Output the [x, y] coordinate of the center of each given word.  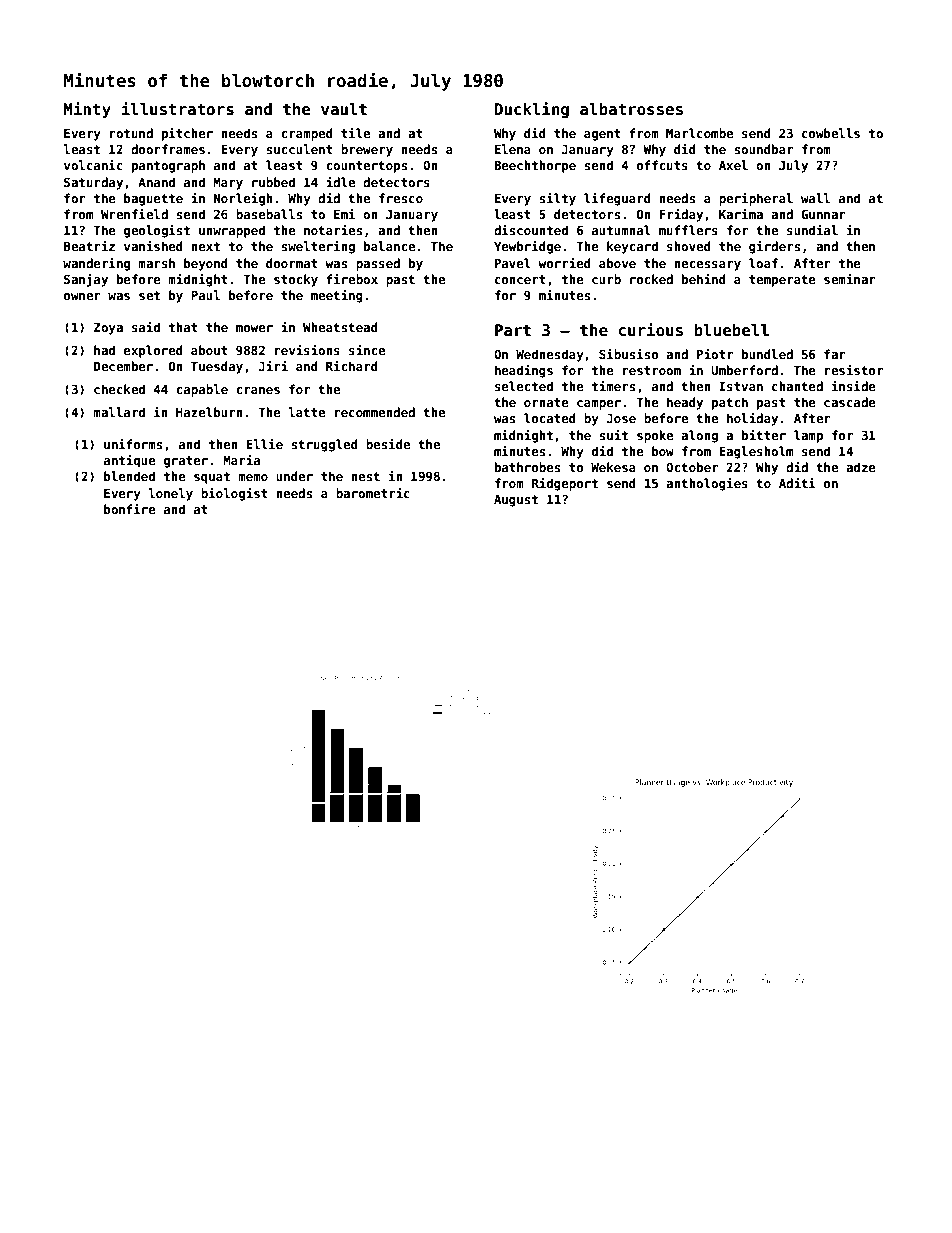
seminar [850, 279]
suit [613, 435]
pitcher [187, 134]
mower [254, 328]
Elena [513, 149]
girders [774, 247]
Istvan [741, 386]
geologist [157, 231]
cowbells [831, 133]
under [294, 476]
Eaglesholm [756, 452]
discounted [531, 230]
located [550, 418]
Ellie [264, 444]
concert [520, 279]
